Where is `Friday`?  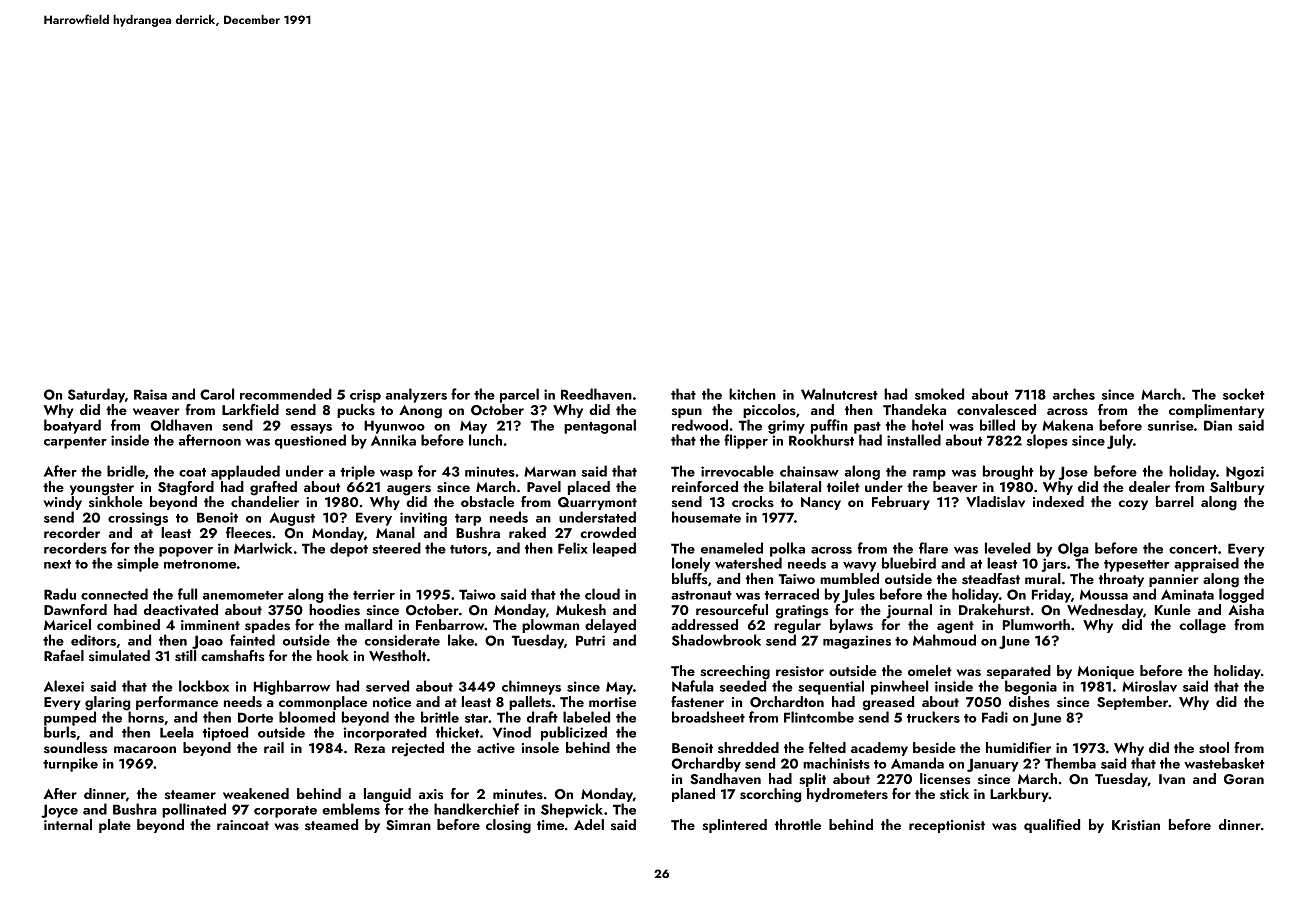
Friday is located at coordinates (1051, 595).
